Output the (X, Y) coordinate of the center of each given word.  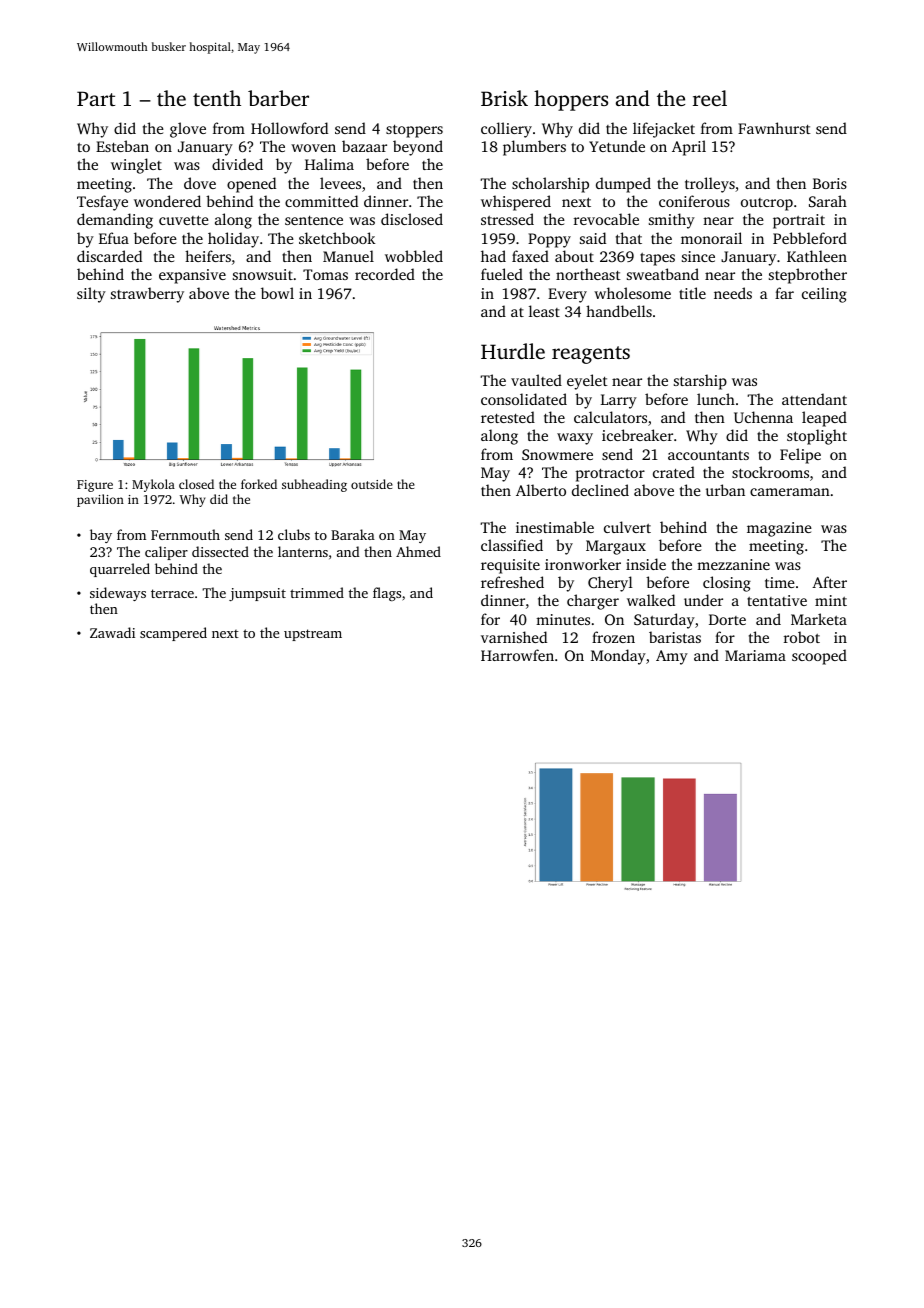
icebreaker (637, 435)
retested (508, 417)
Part (96, 98)
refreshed (512, 582)
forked (259, 484)
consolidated (524, 399)
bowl (277, 293)
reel (710, 98)
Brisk (504, 98)
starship (700, 382)
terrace (172, 593)
